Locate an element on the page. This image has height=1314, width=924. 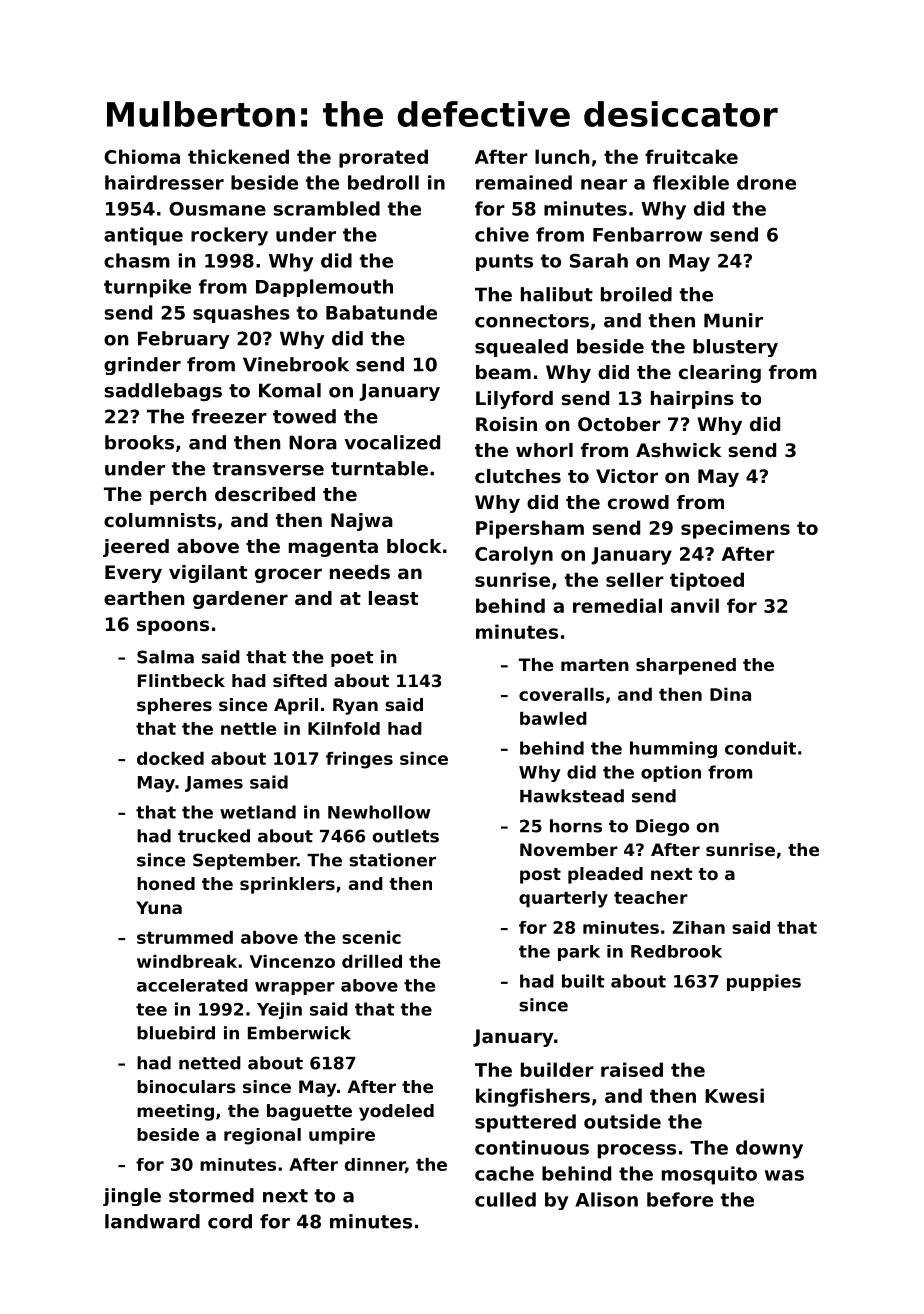
fringes is located at coordinates (359, 760).
